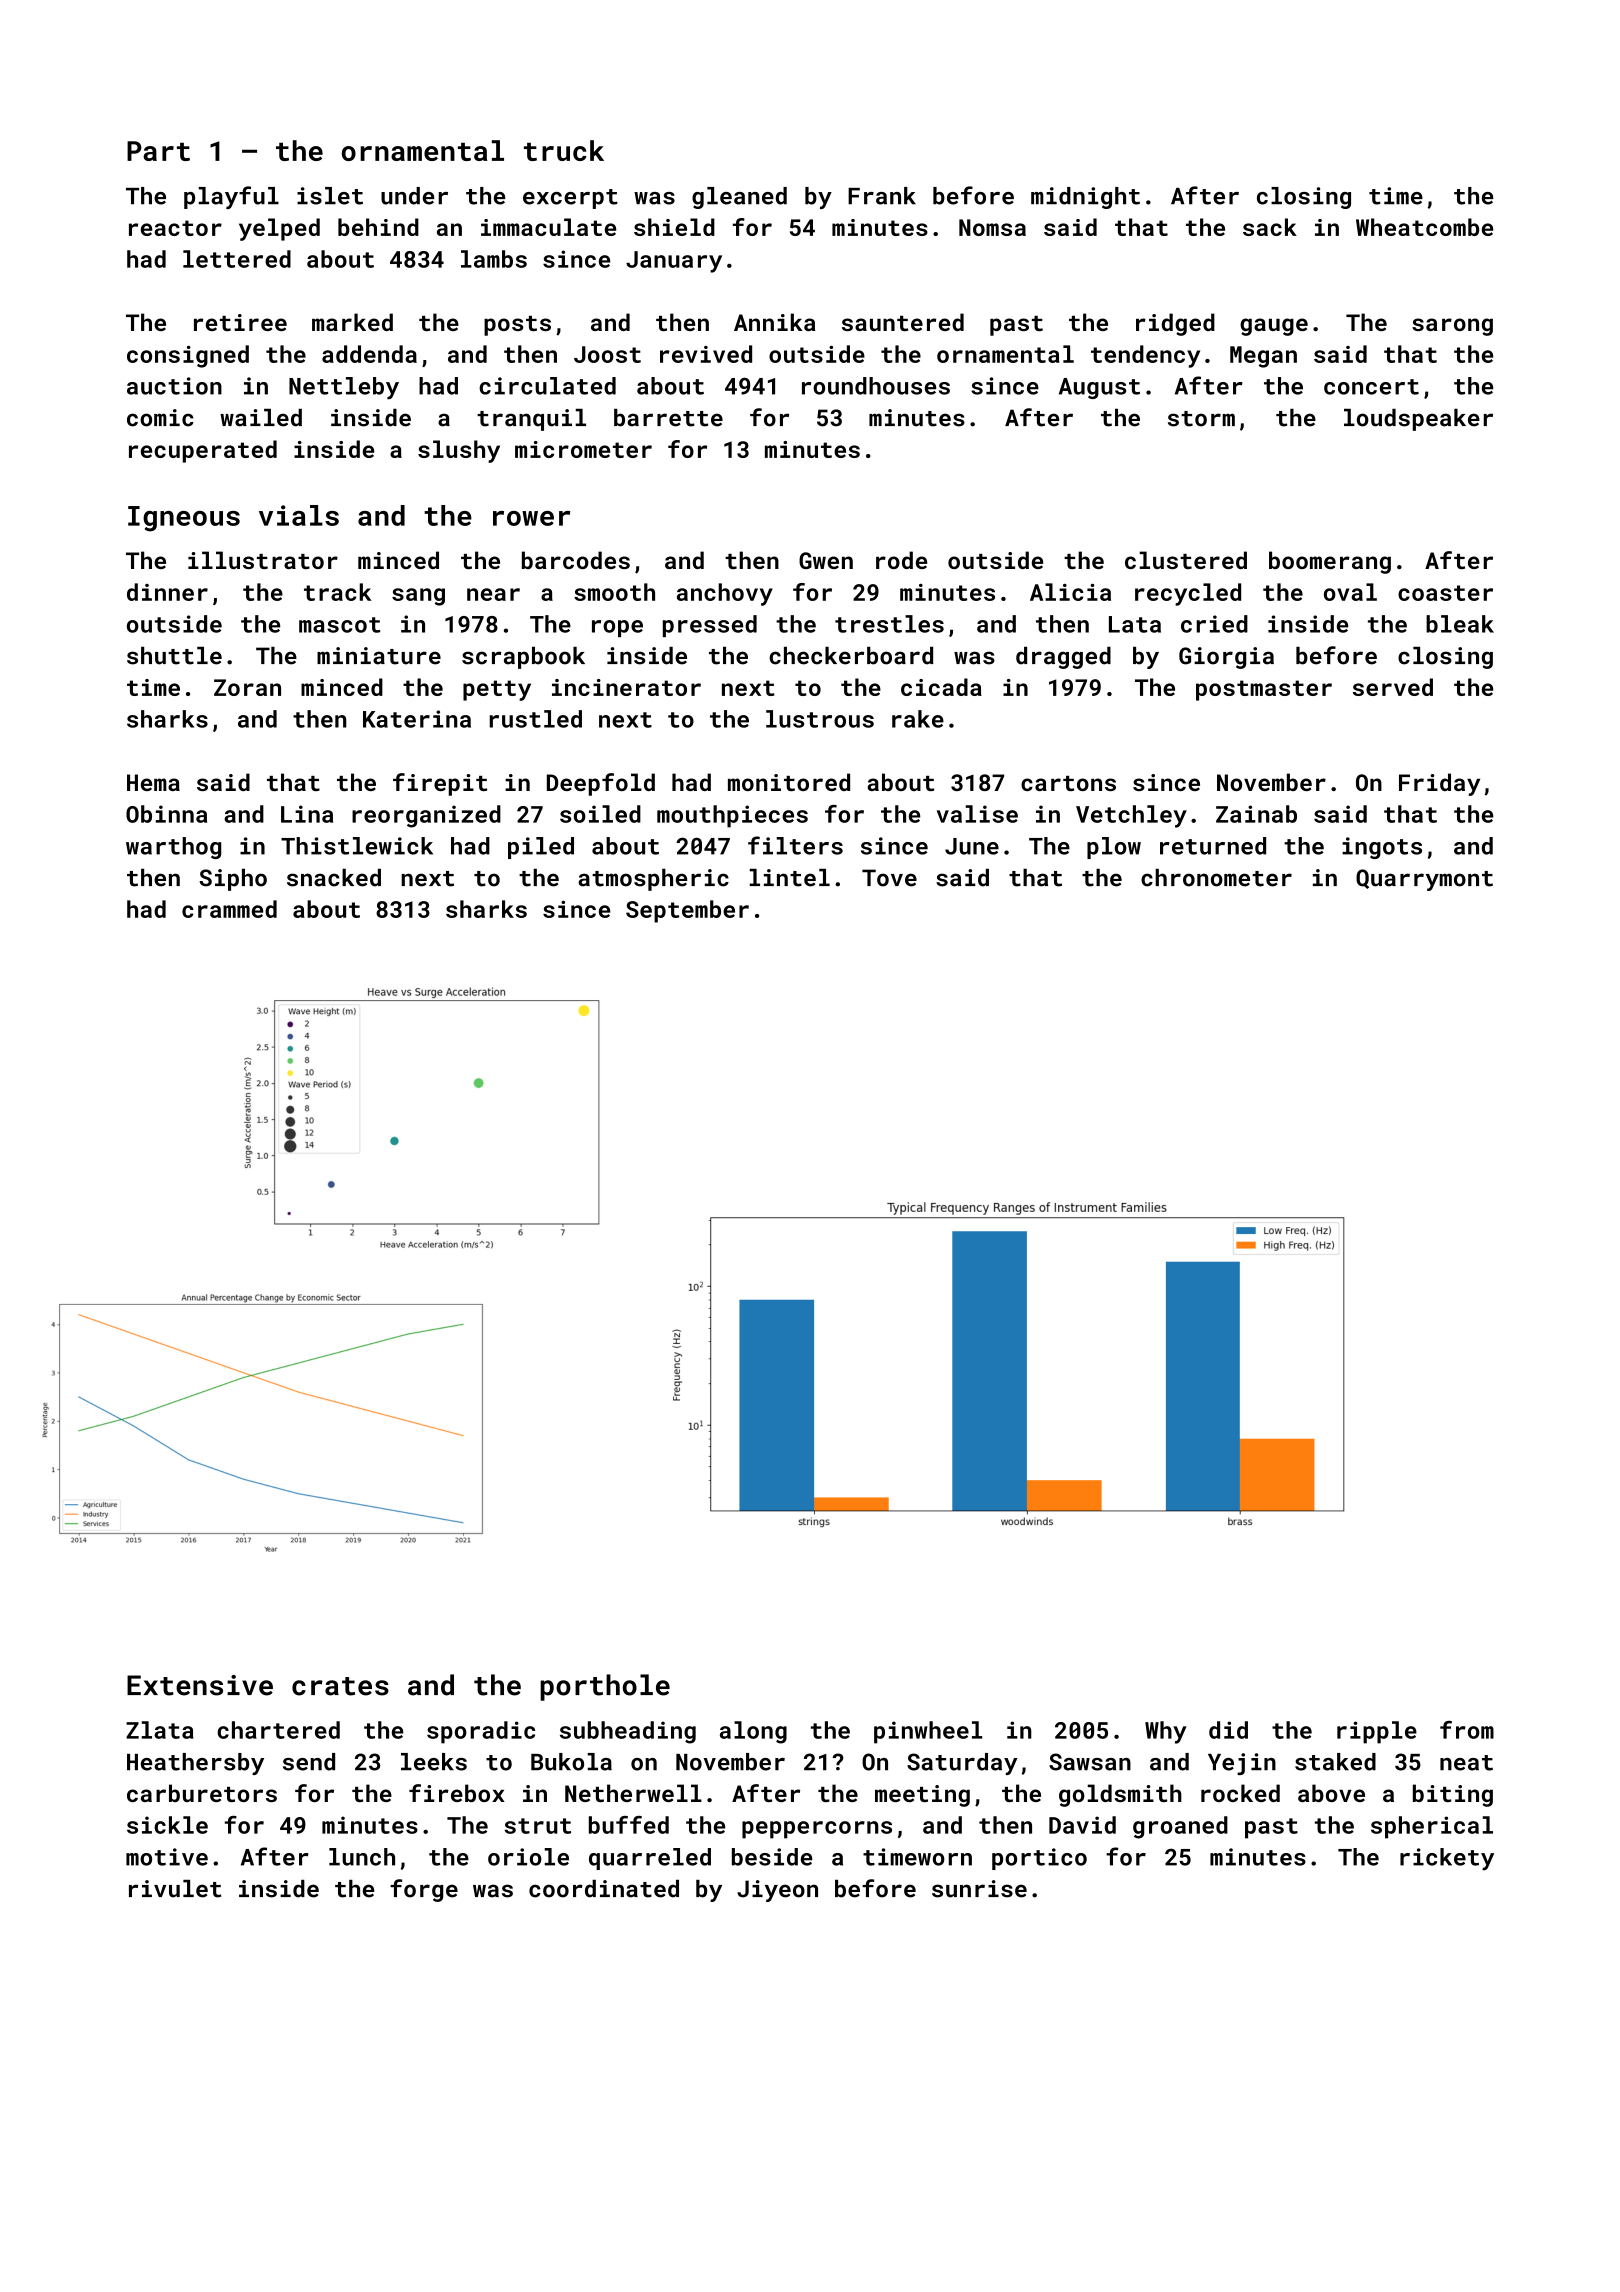 This image has height=2292, width=1620. I want to click on Extensive, so click(200, 1685).
